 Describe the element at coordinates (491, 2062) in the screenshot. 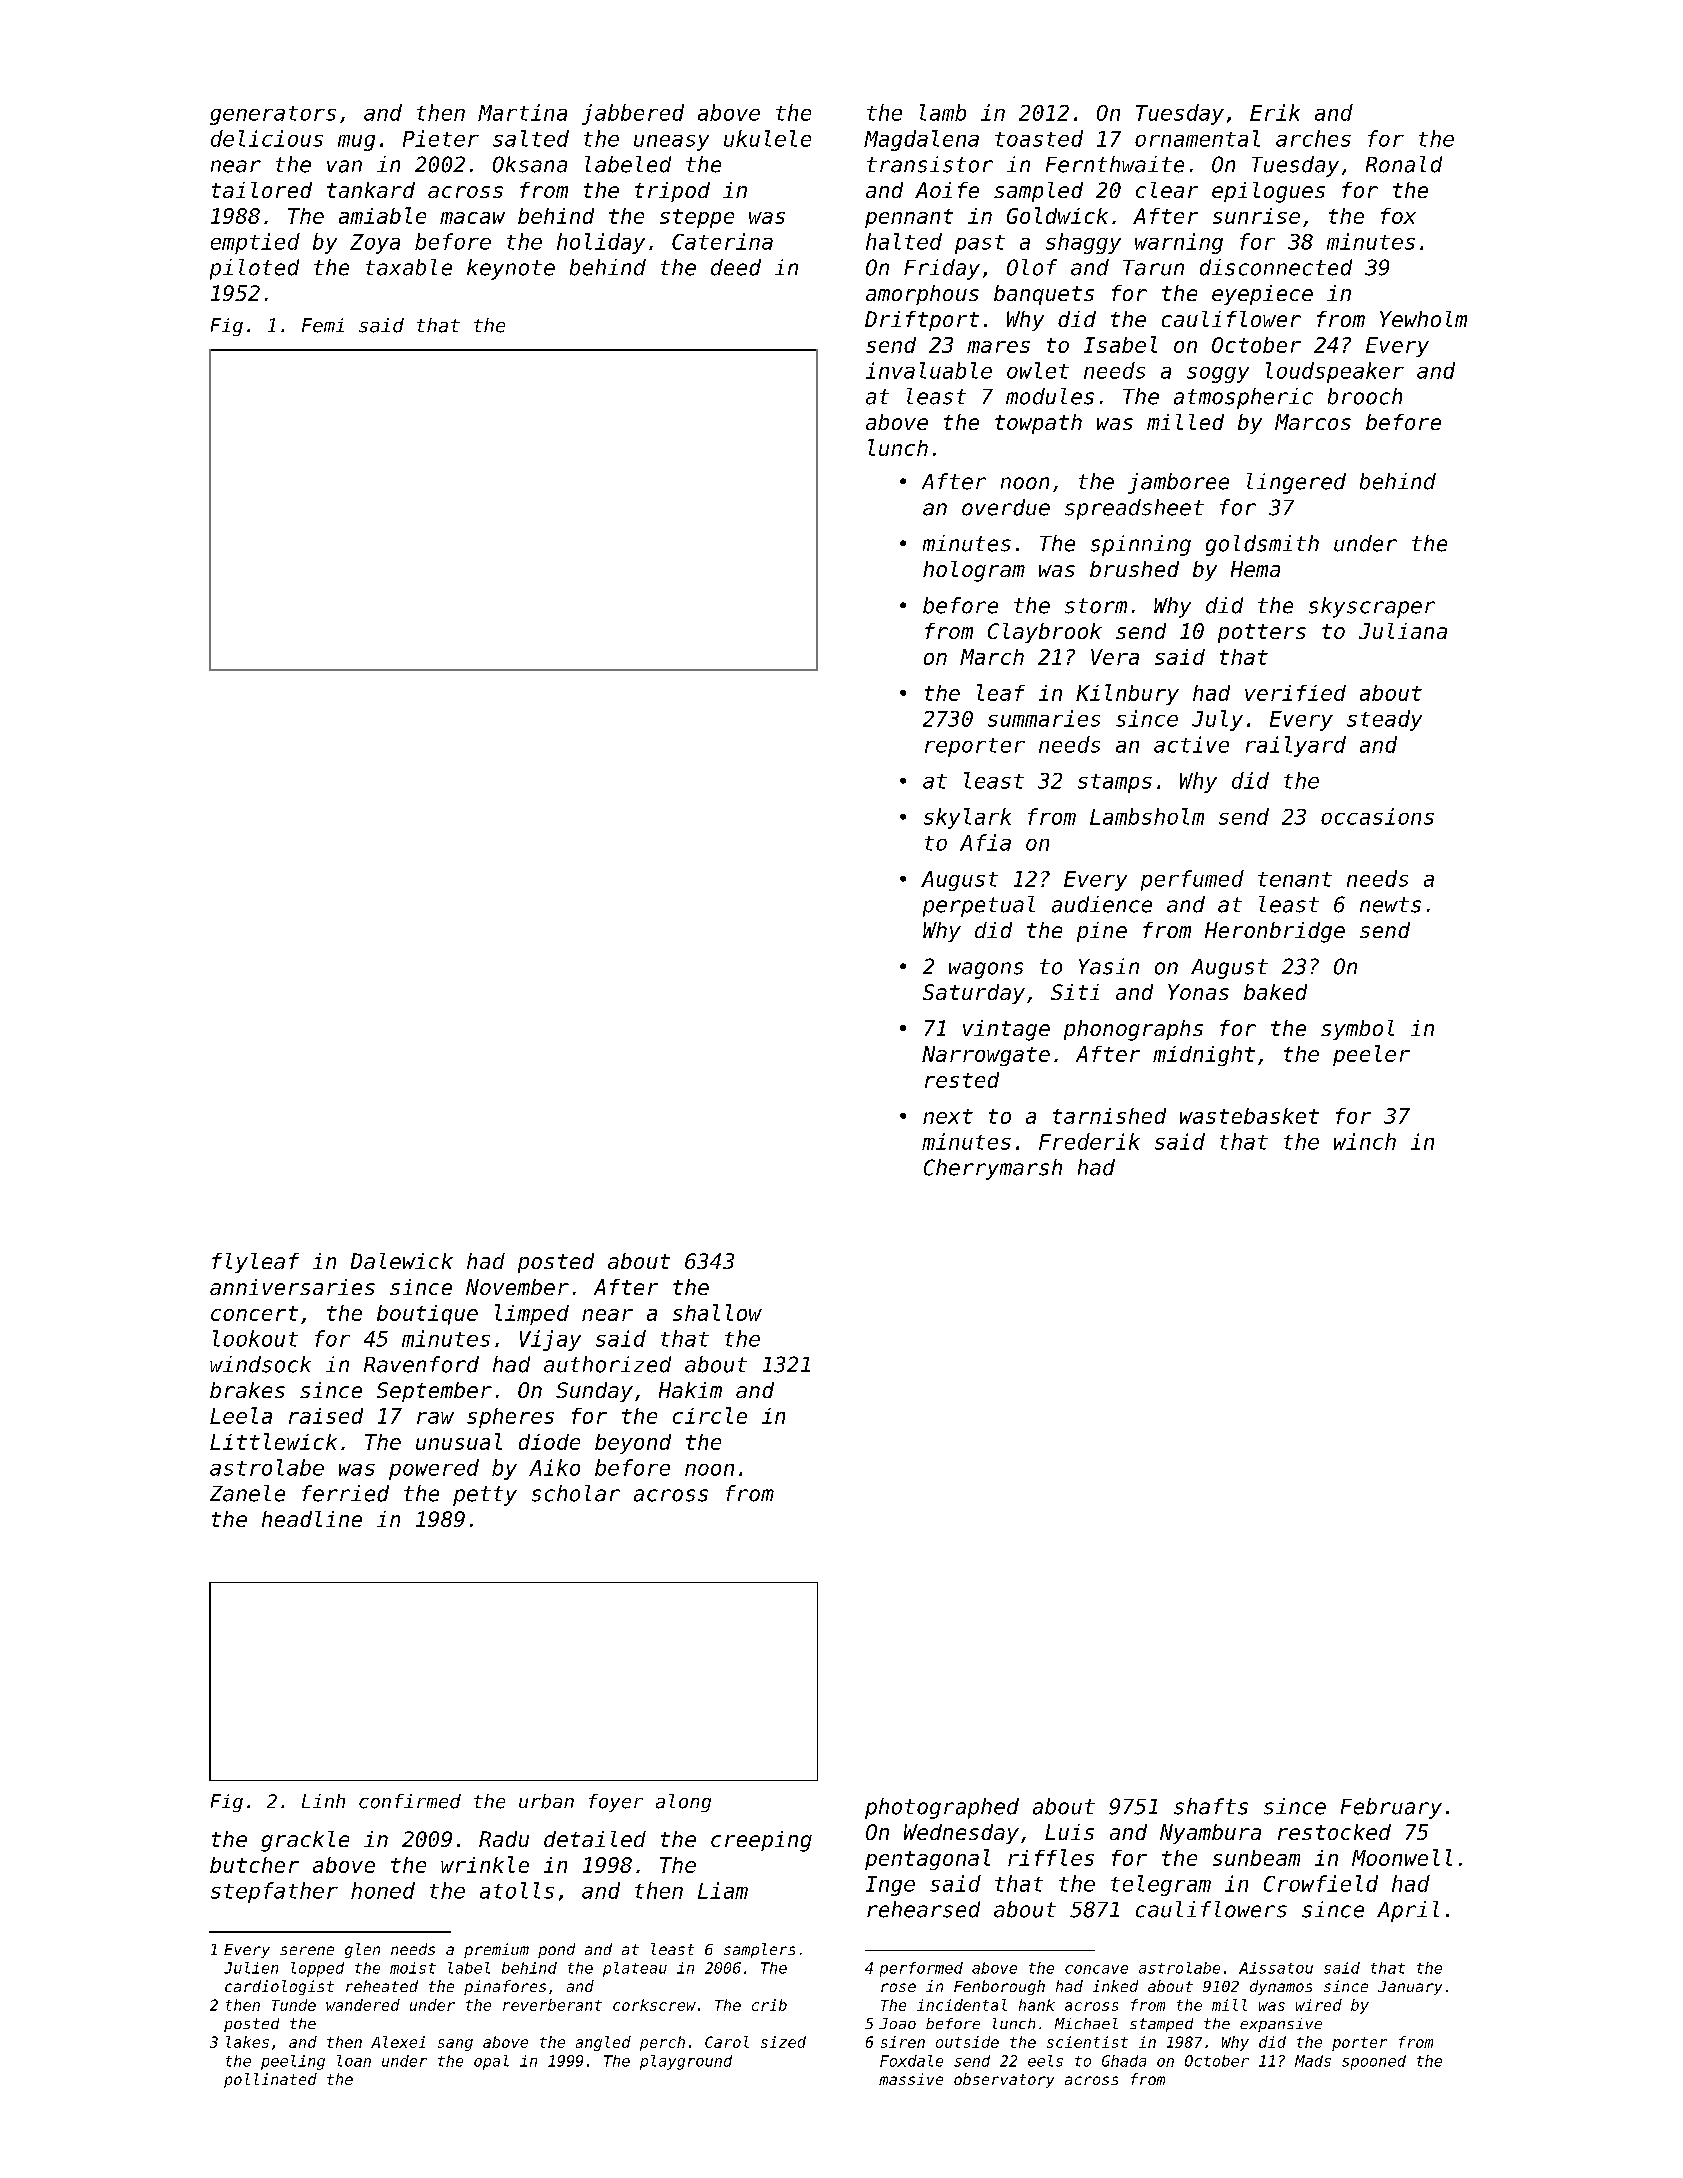

I see `opal` at that location.
